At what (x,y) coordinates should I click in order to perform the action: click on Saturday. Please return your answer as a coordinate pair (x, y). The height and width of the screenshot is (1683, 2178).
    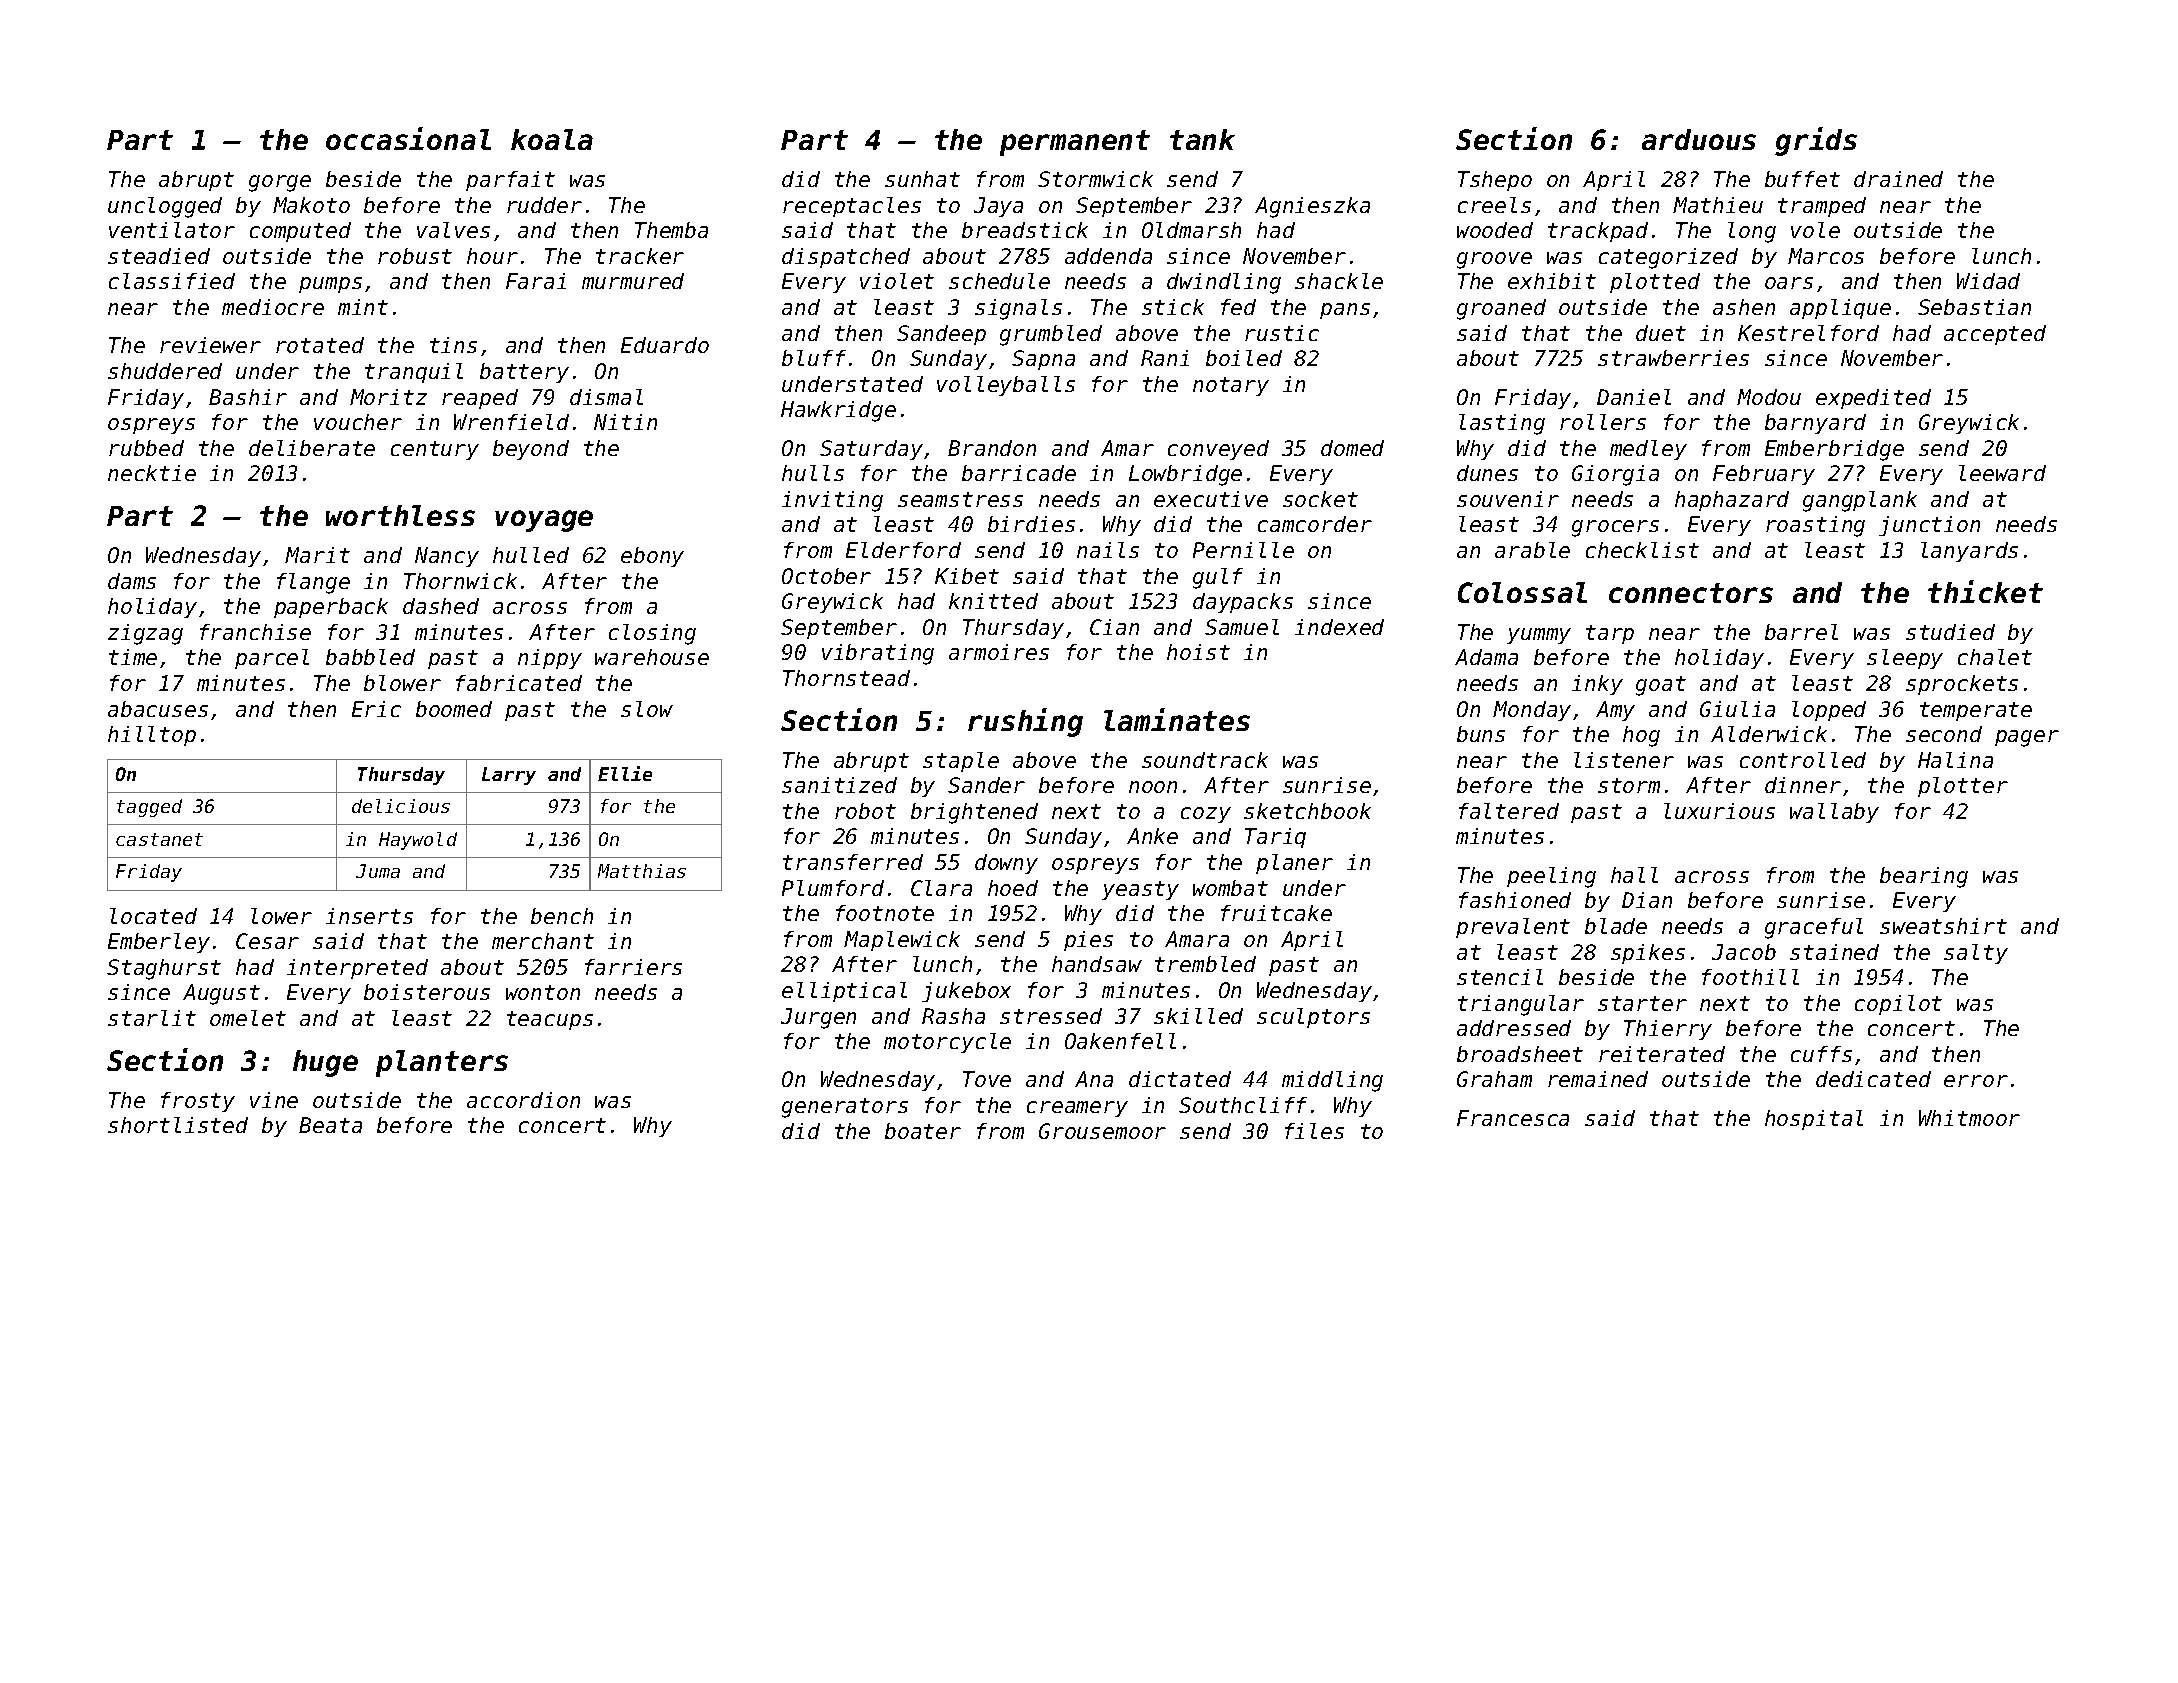
    Looking at the image, I should click on (871, 450).
